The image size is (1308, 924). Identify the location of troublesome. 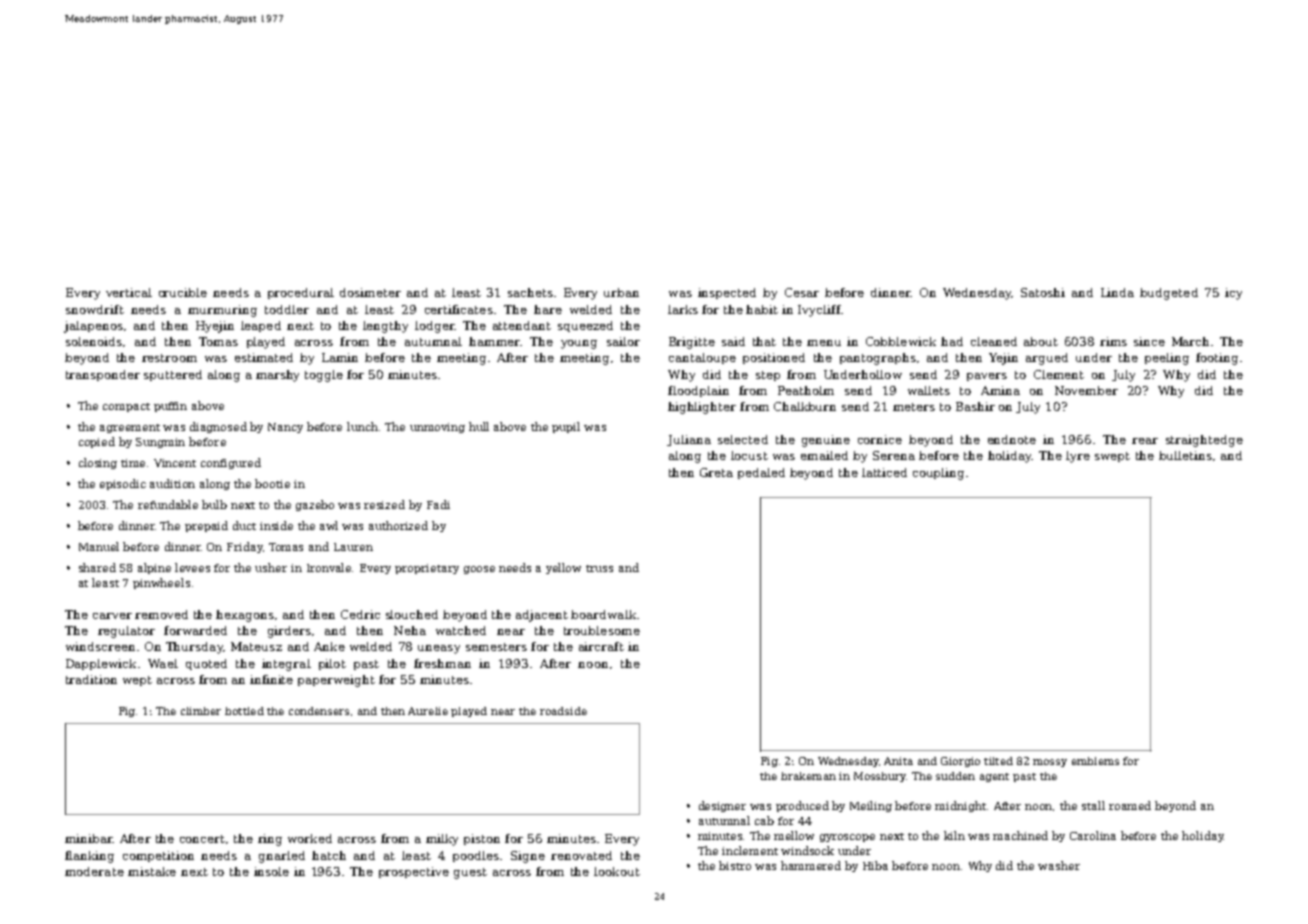
(602, 630).
